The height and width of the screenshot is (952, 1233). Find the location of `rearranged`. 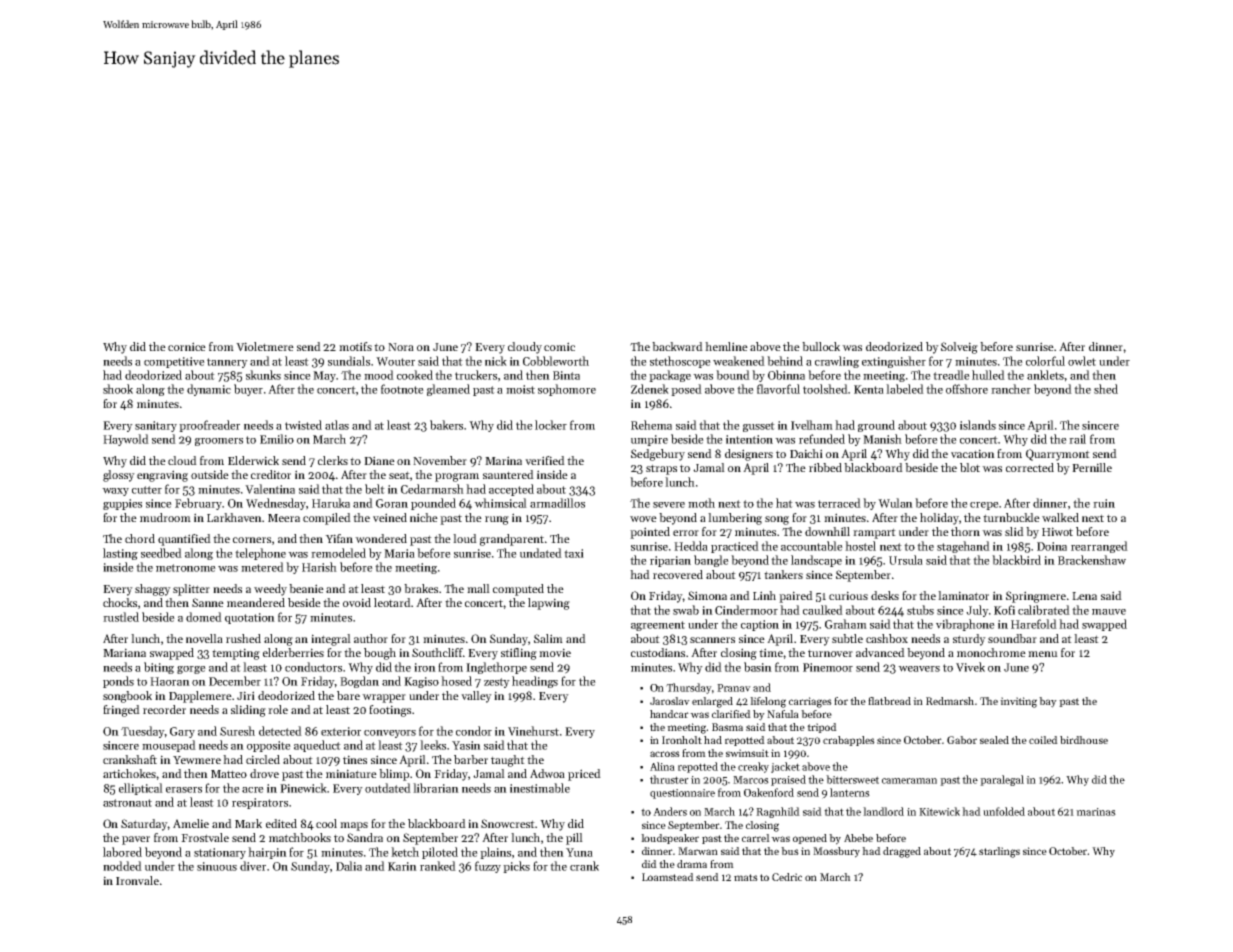

rearranged is located at coordinates (1099, 547).
